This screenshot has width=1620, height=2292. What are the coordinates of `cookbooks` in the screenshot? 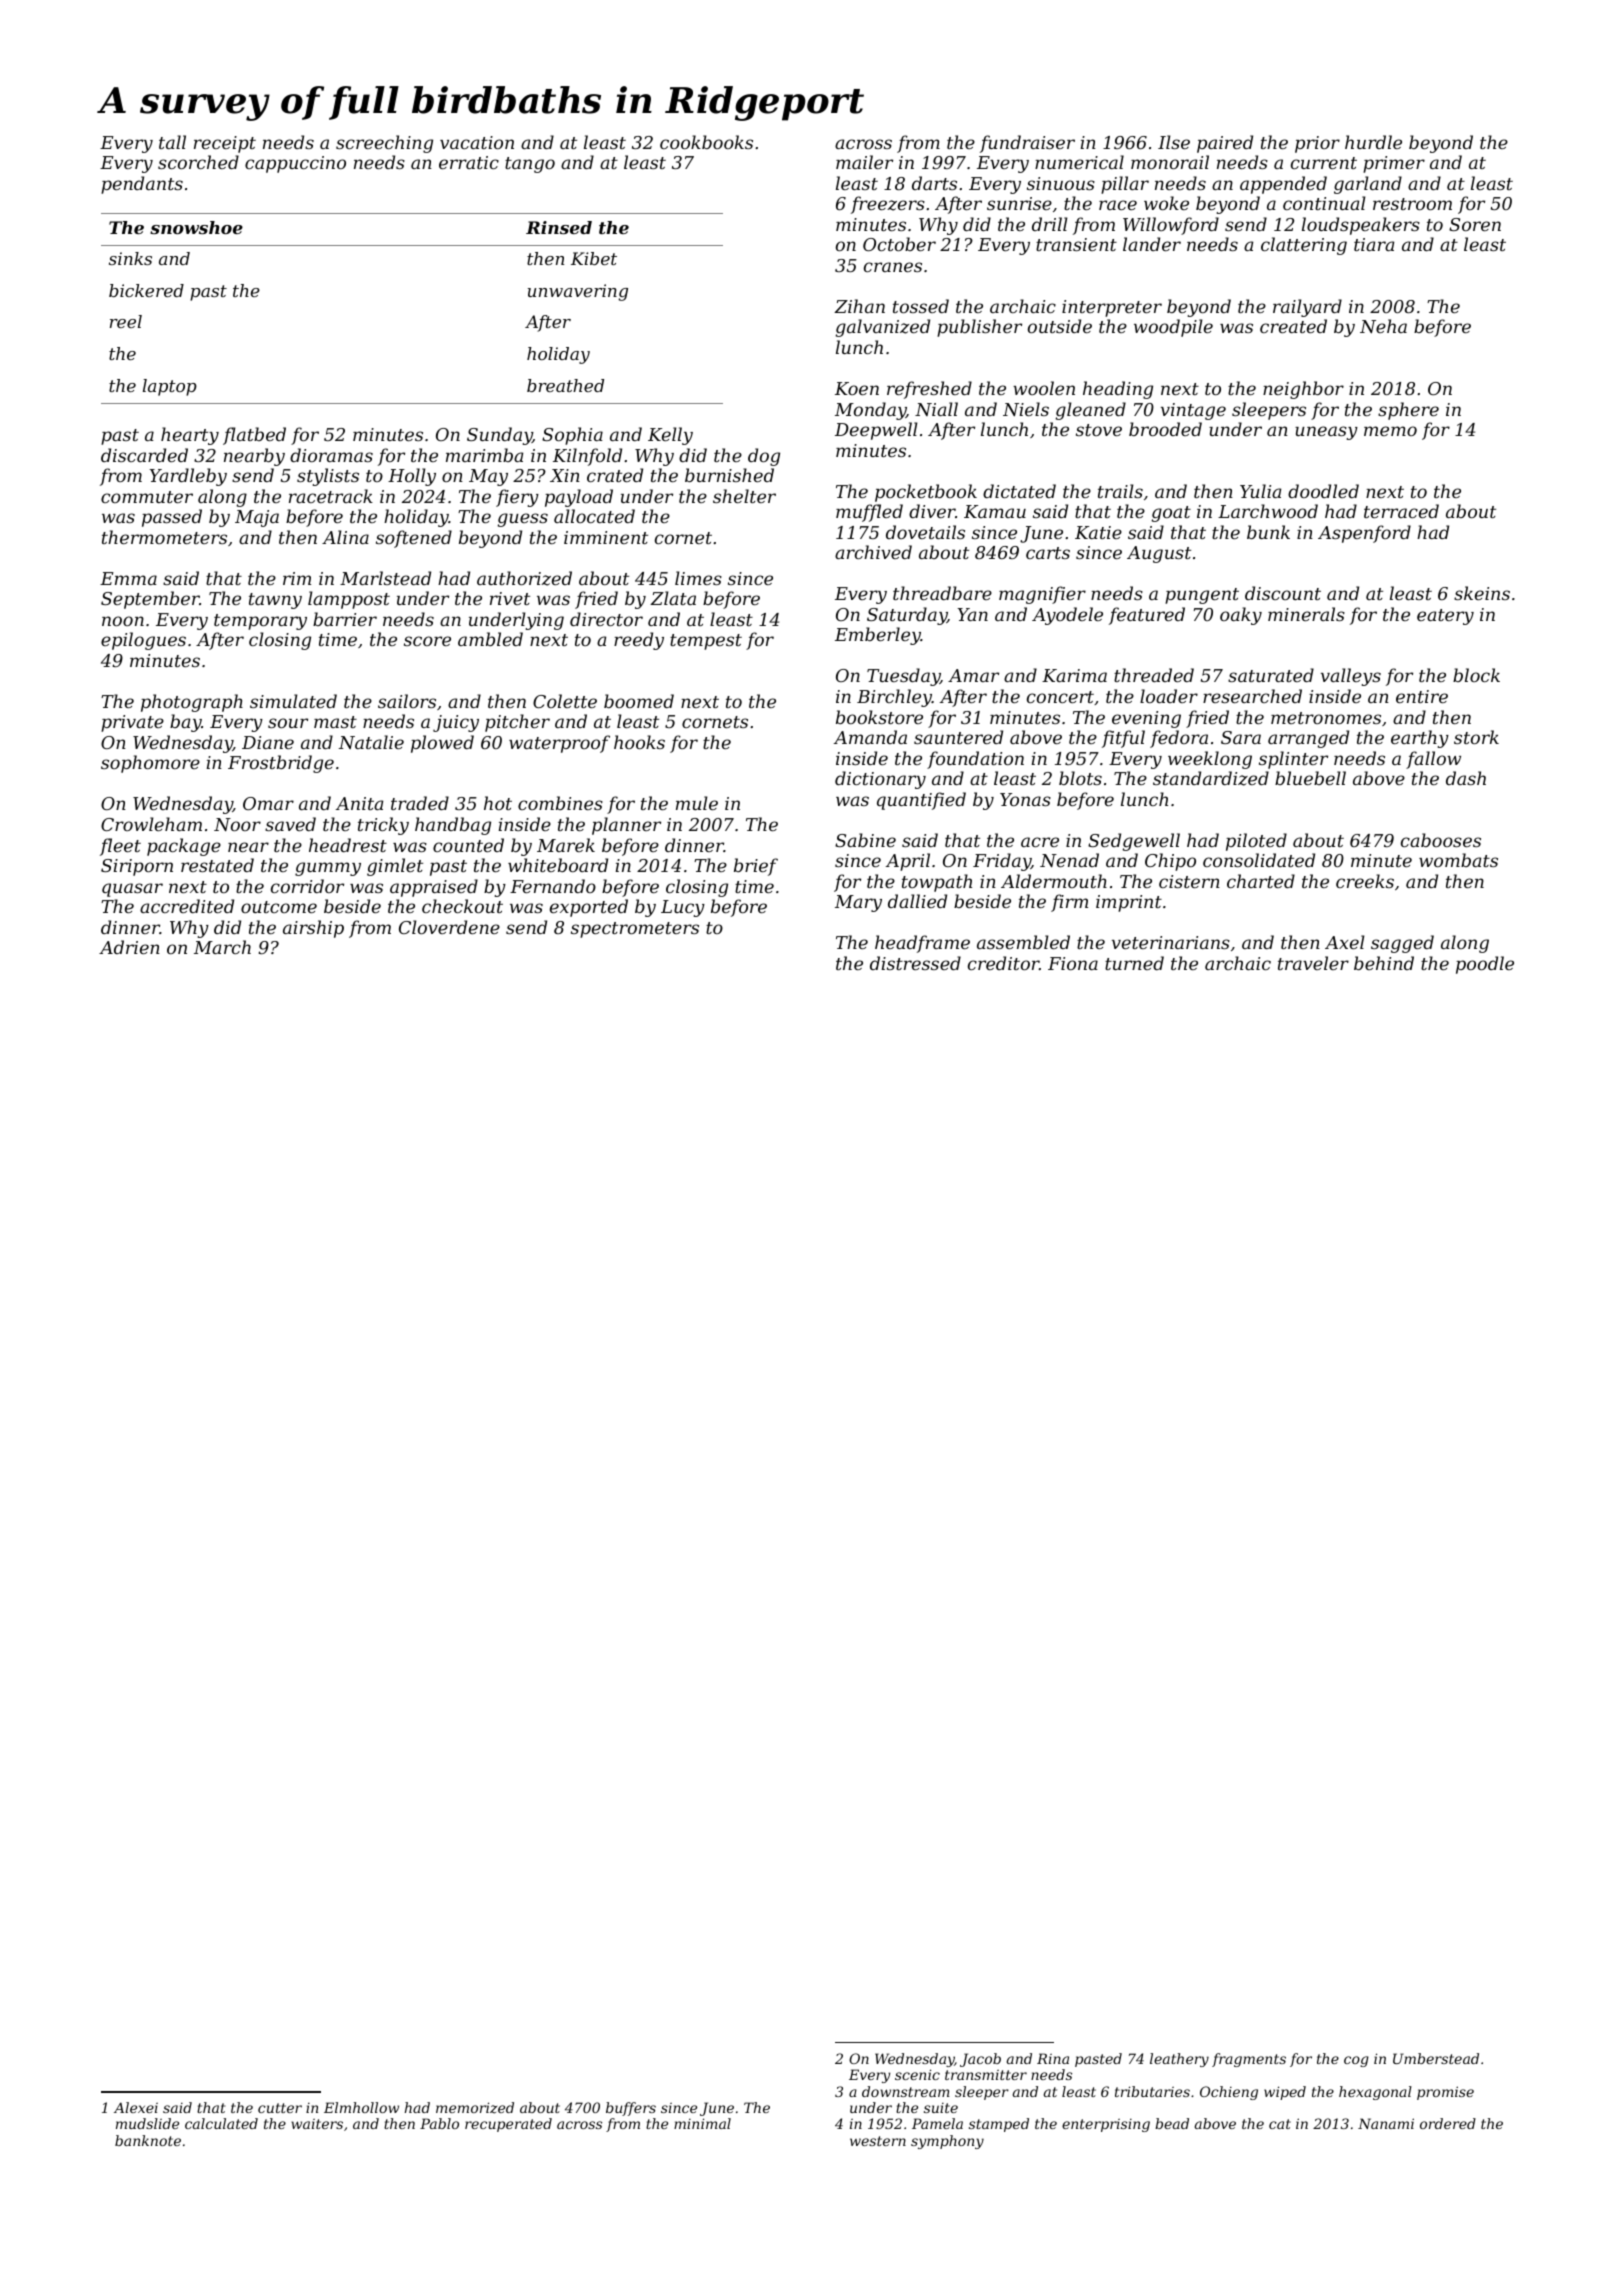 It's located at (706, 142).
